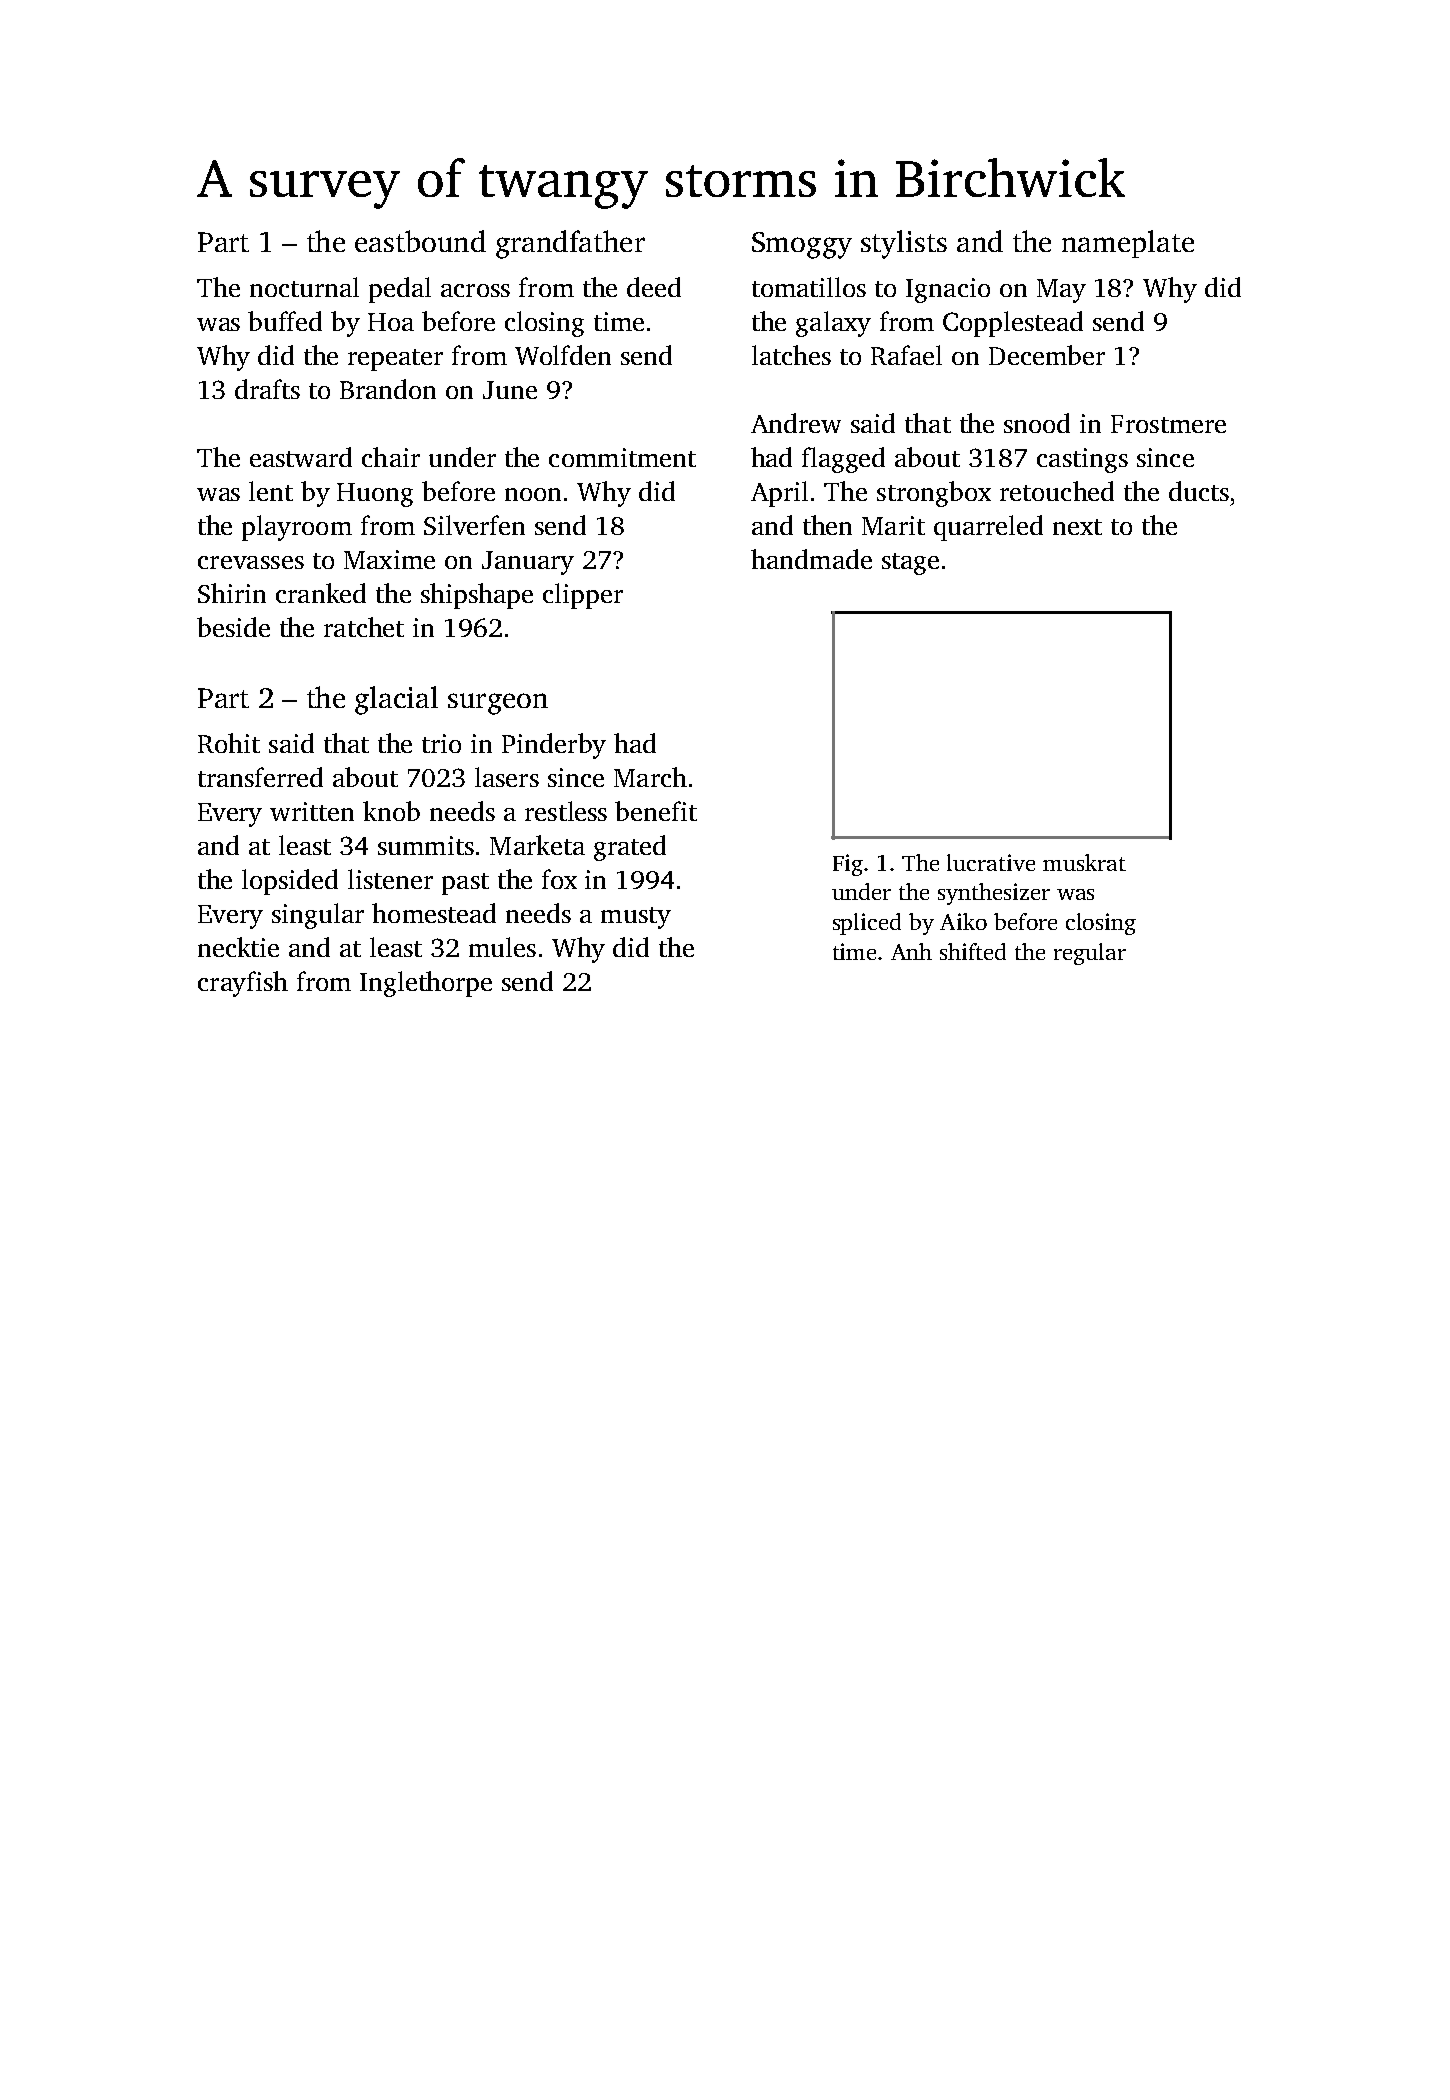 This image has height=2100, width=1450. What do you see at coordinates (426, 984) in the image?
I see `Inglethorpe` at bounding box center [426, 984].
